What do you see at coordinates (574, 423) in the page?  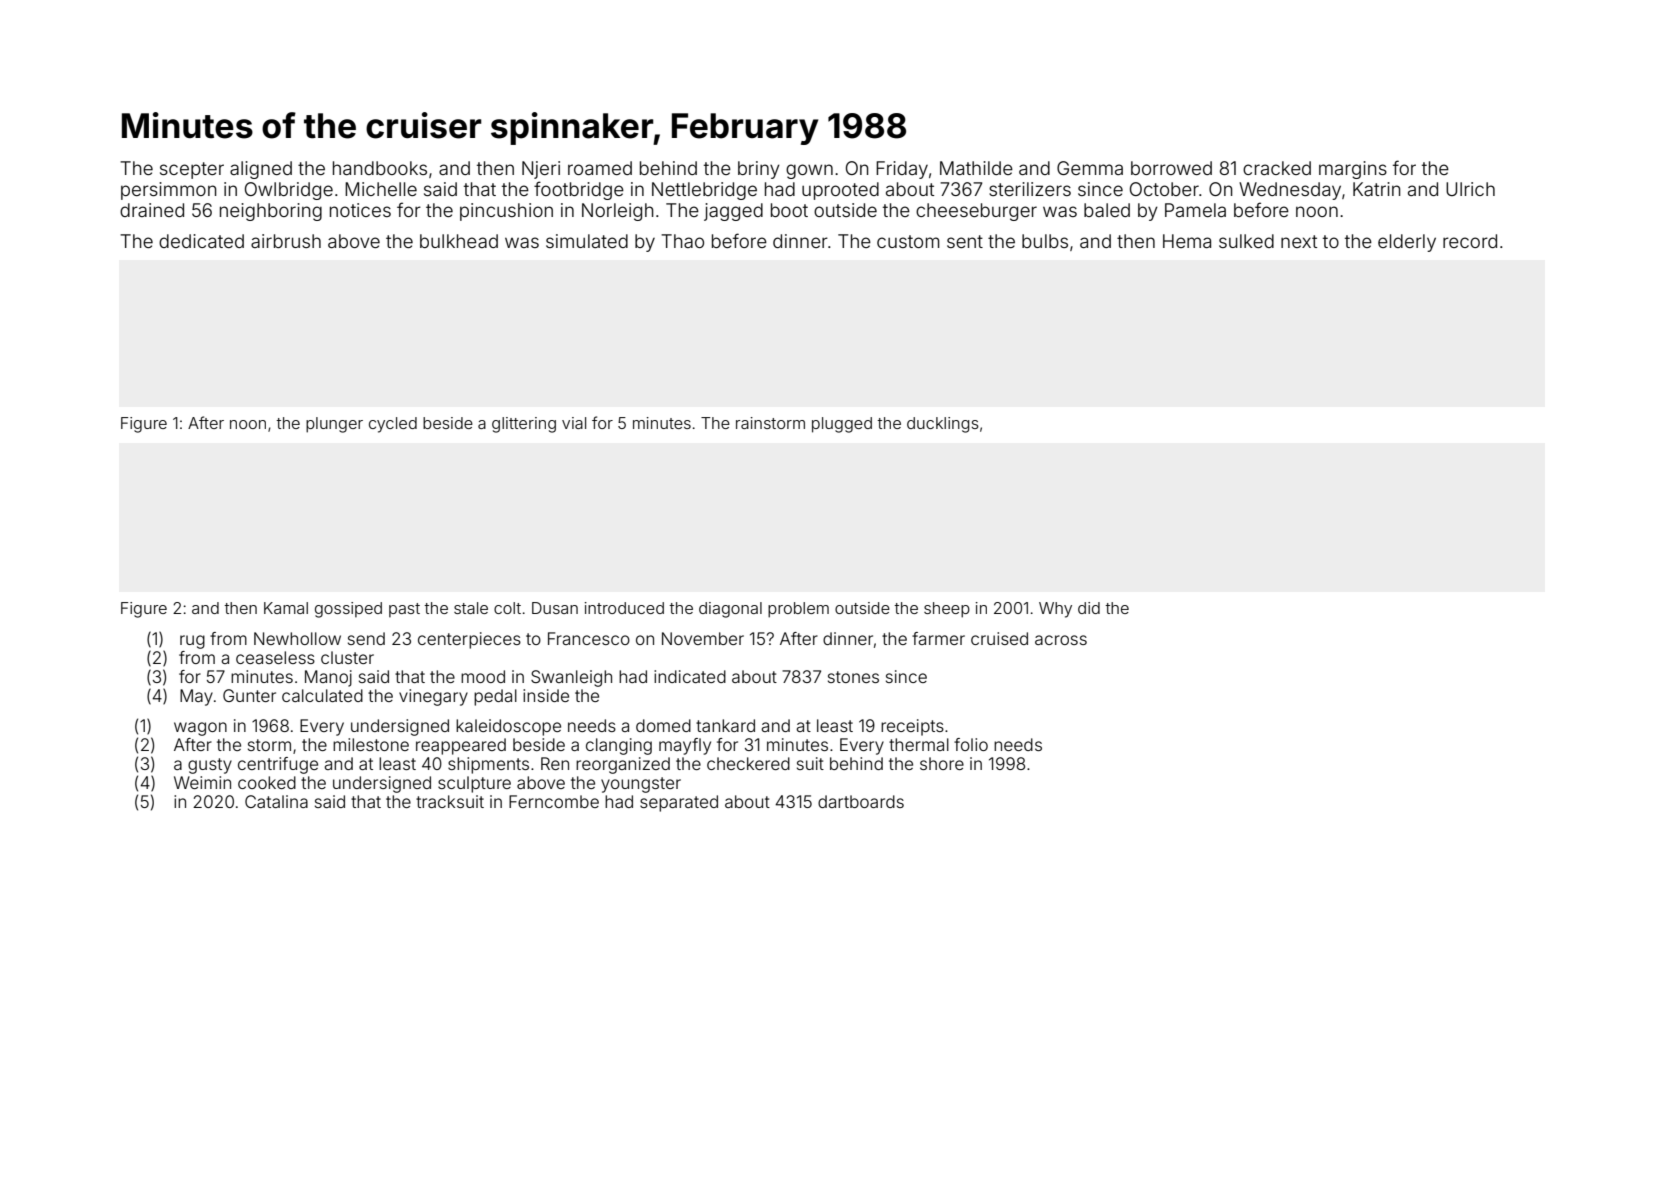 I see `vial` at bounding box center [574, 423].
